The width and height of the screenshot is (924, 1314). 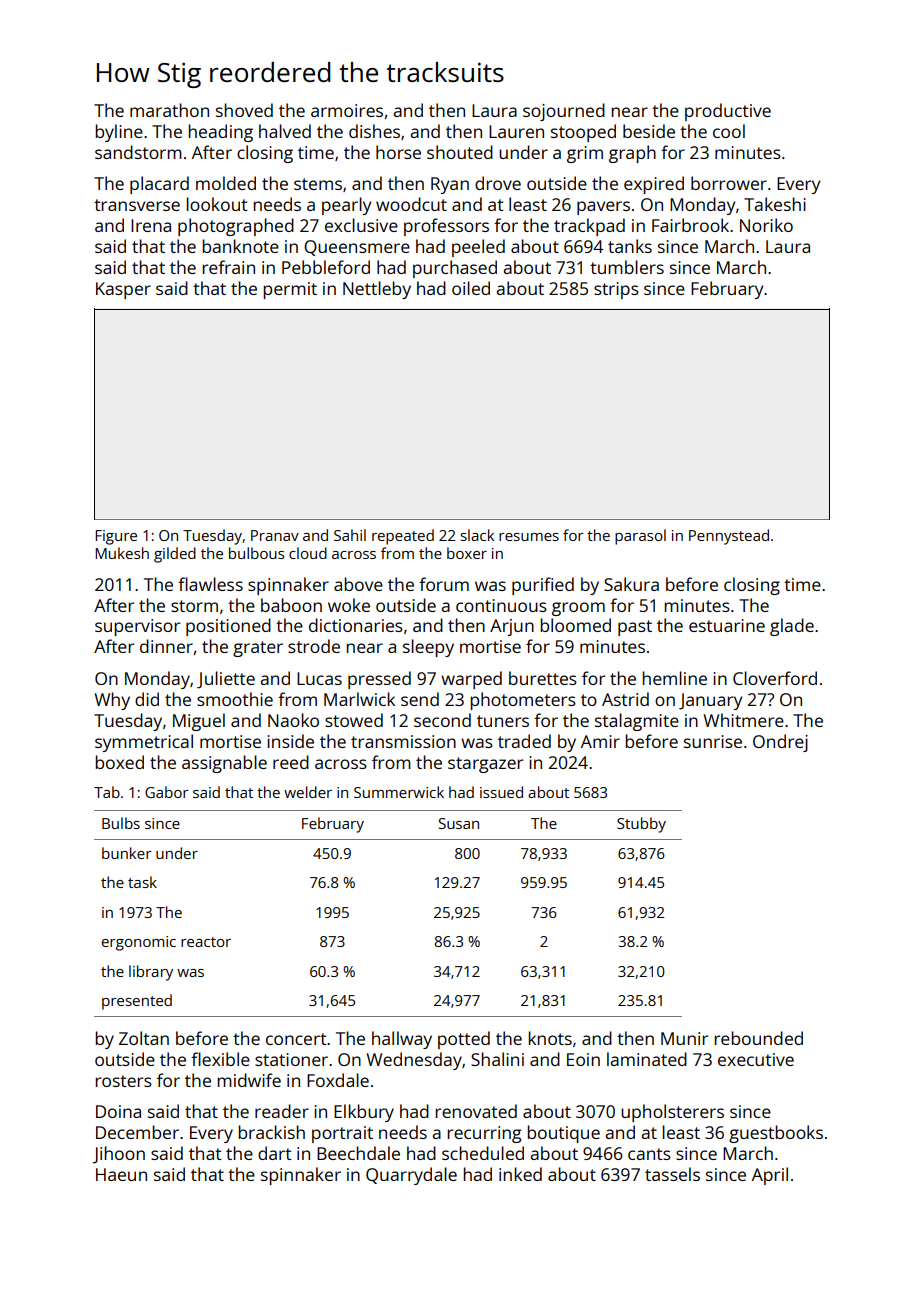 I want to click on Doina, so click(x=118, y=1111).
